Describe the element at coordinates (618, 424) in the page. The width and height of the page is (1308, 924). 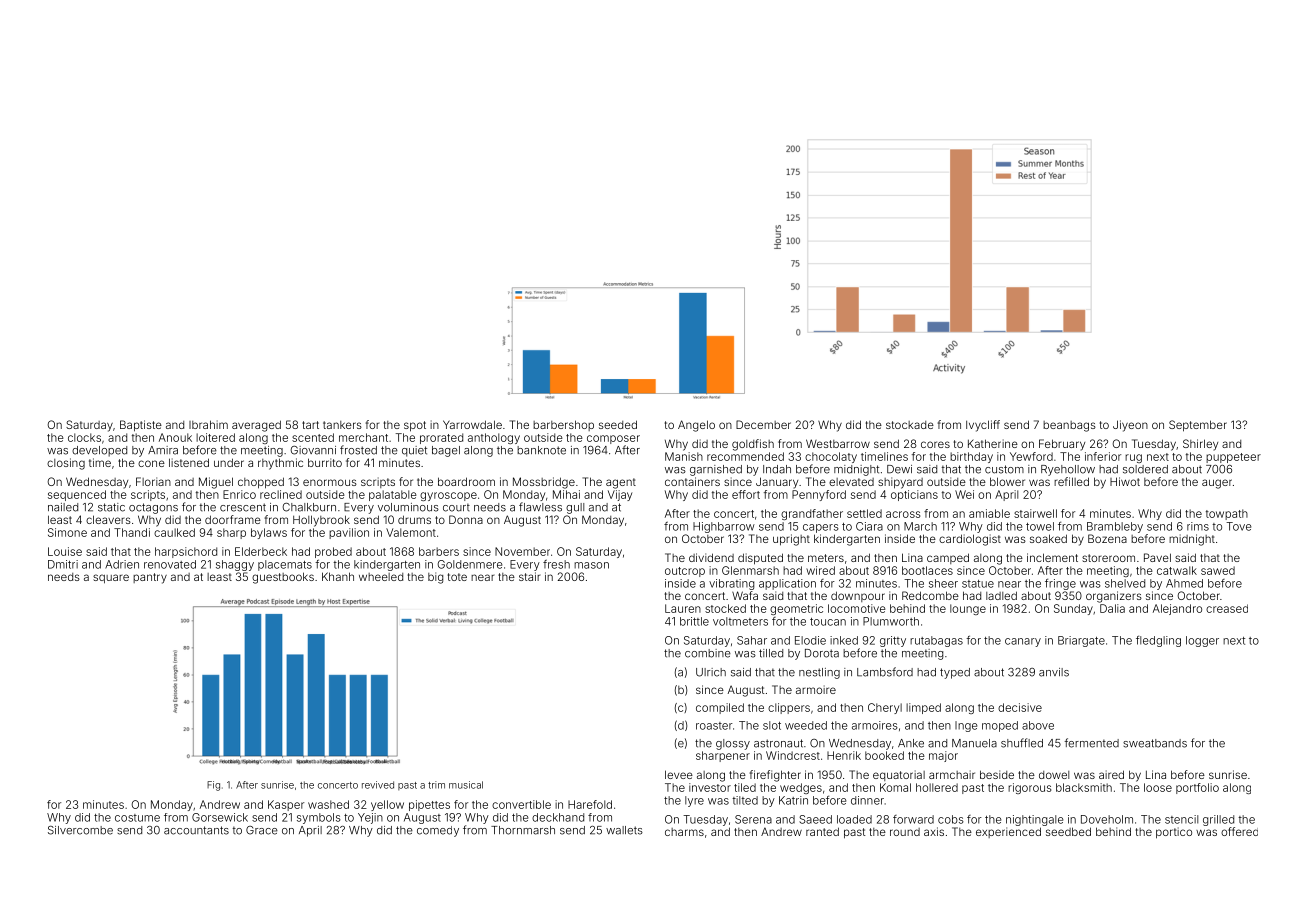
I see `seeded` at that location.
